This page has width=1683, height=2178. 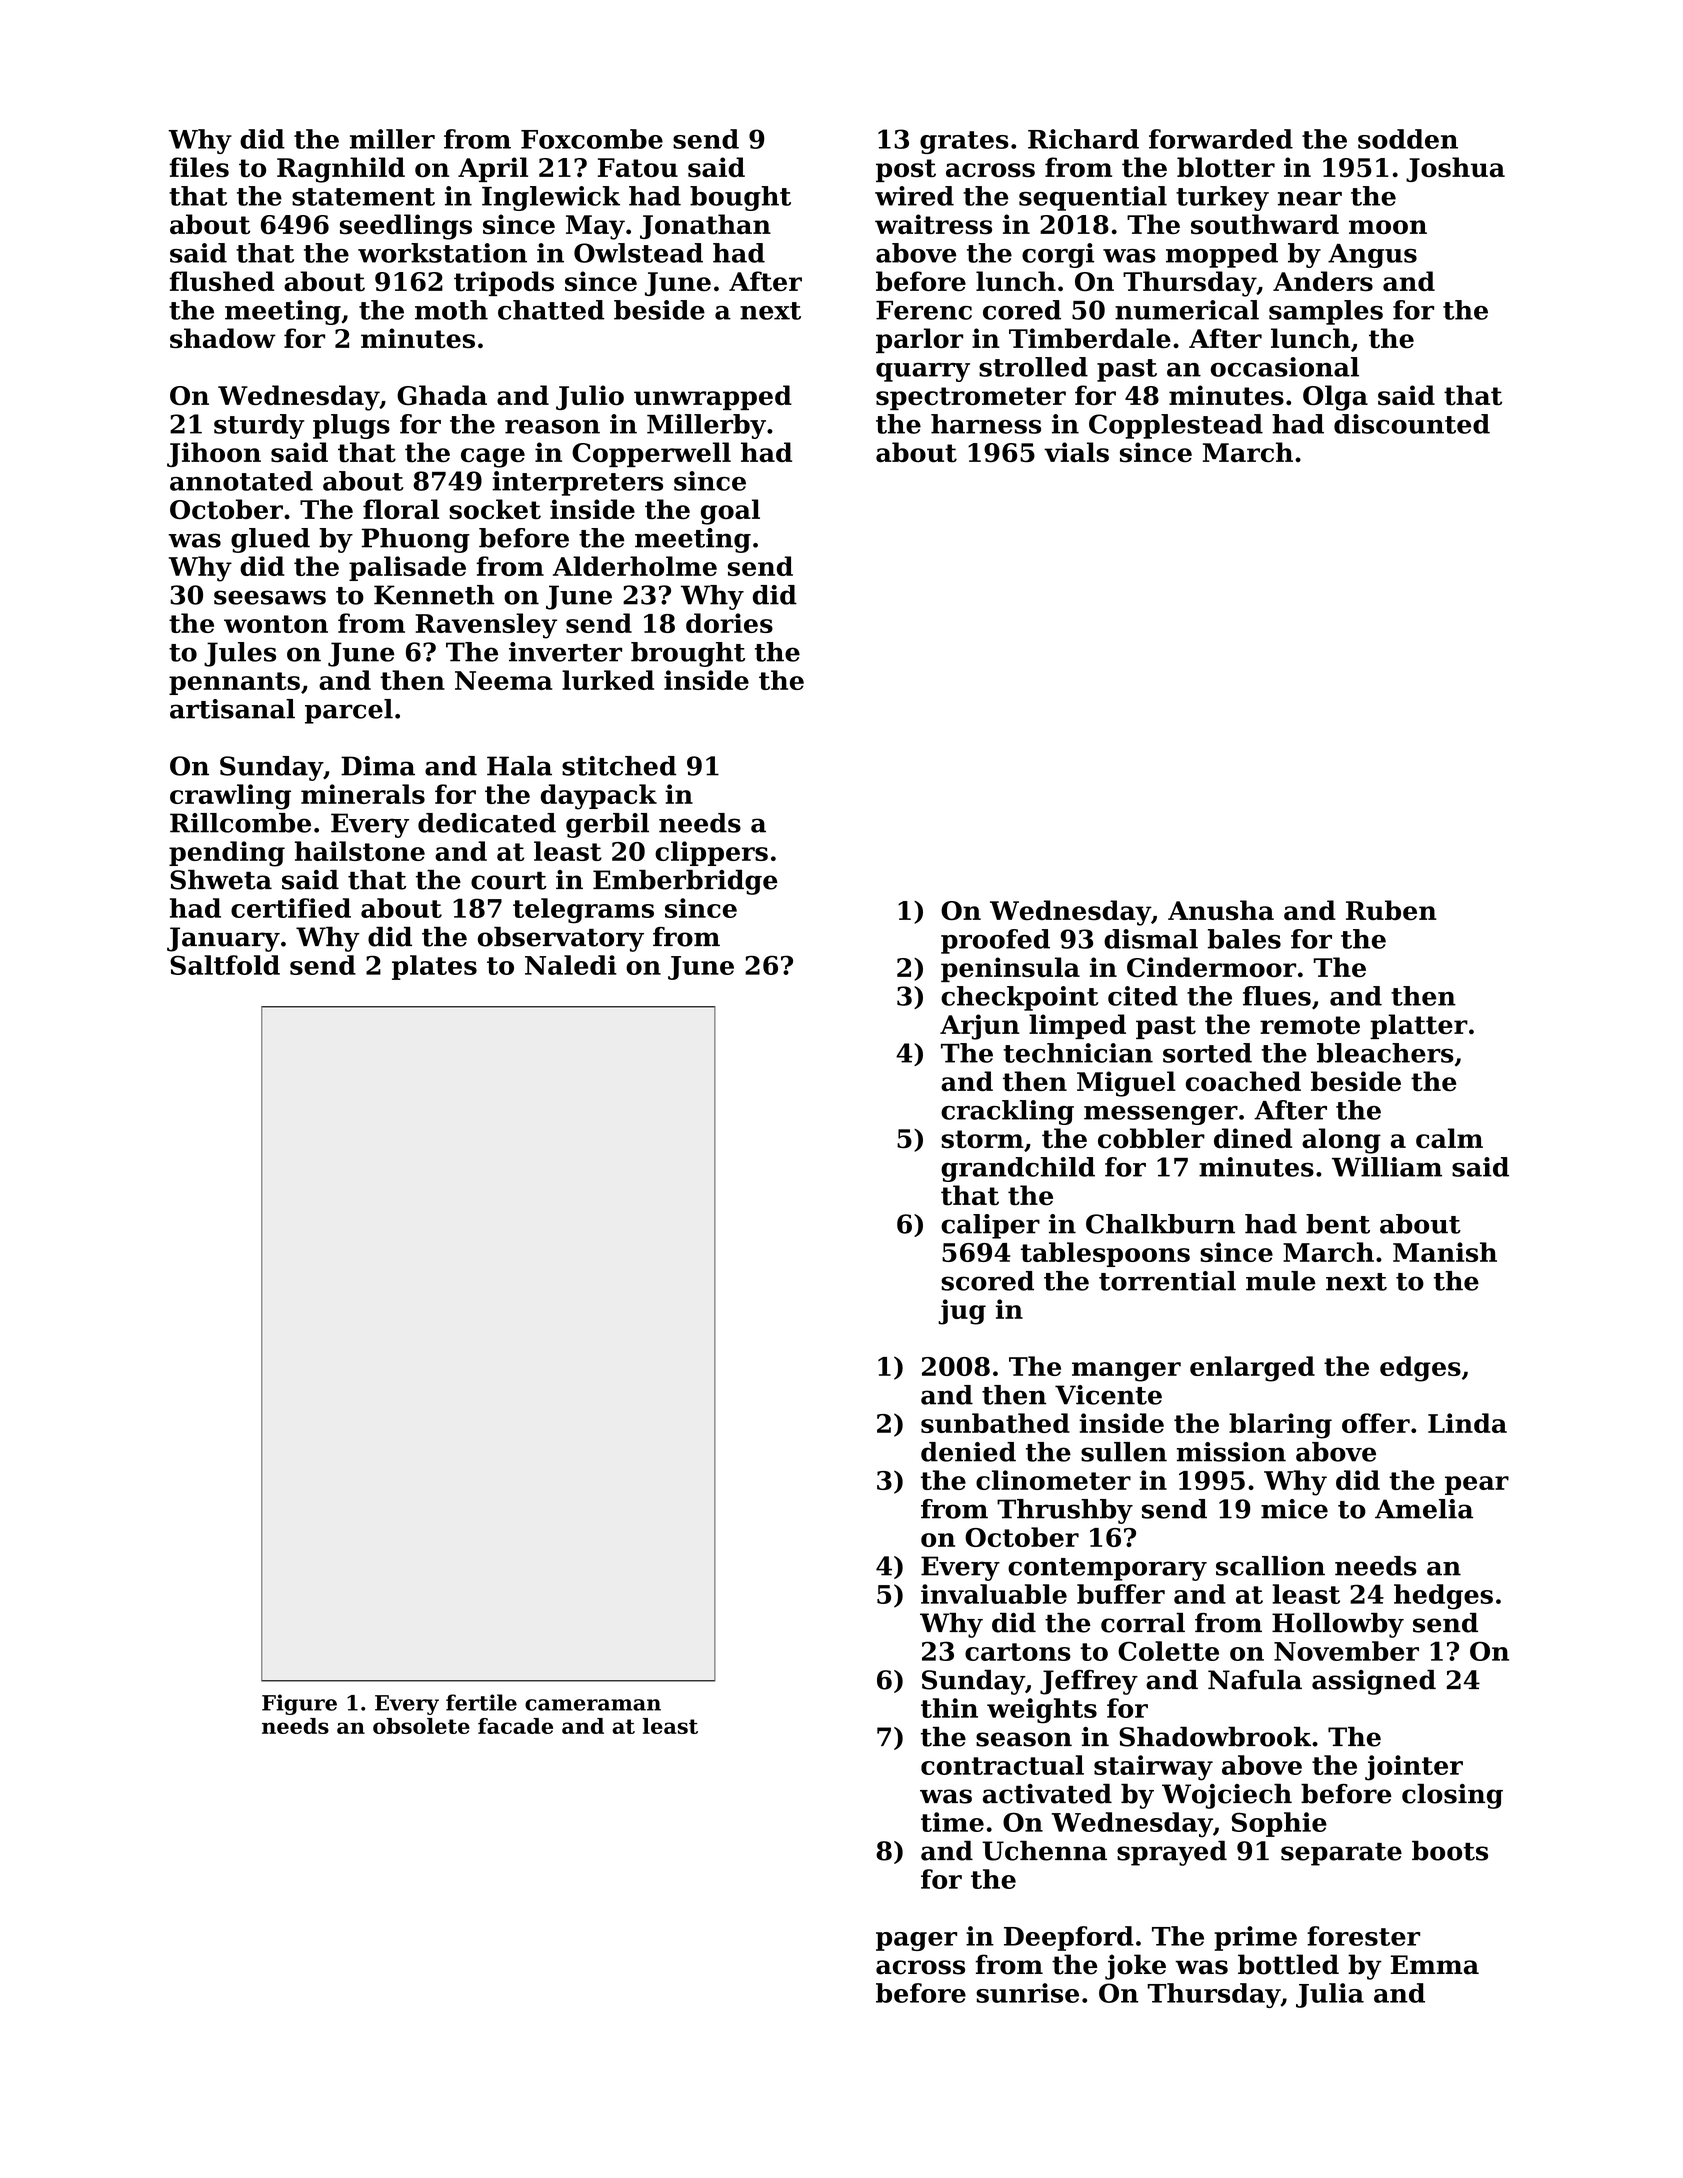 What do you see at coordinates (952, 1822) in the page?
I see `time` at bounding box center [952, 1822].
